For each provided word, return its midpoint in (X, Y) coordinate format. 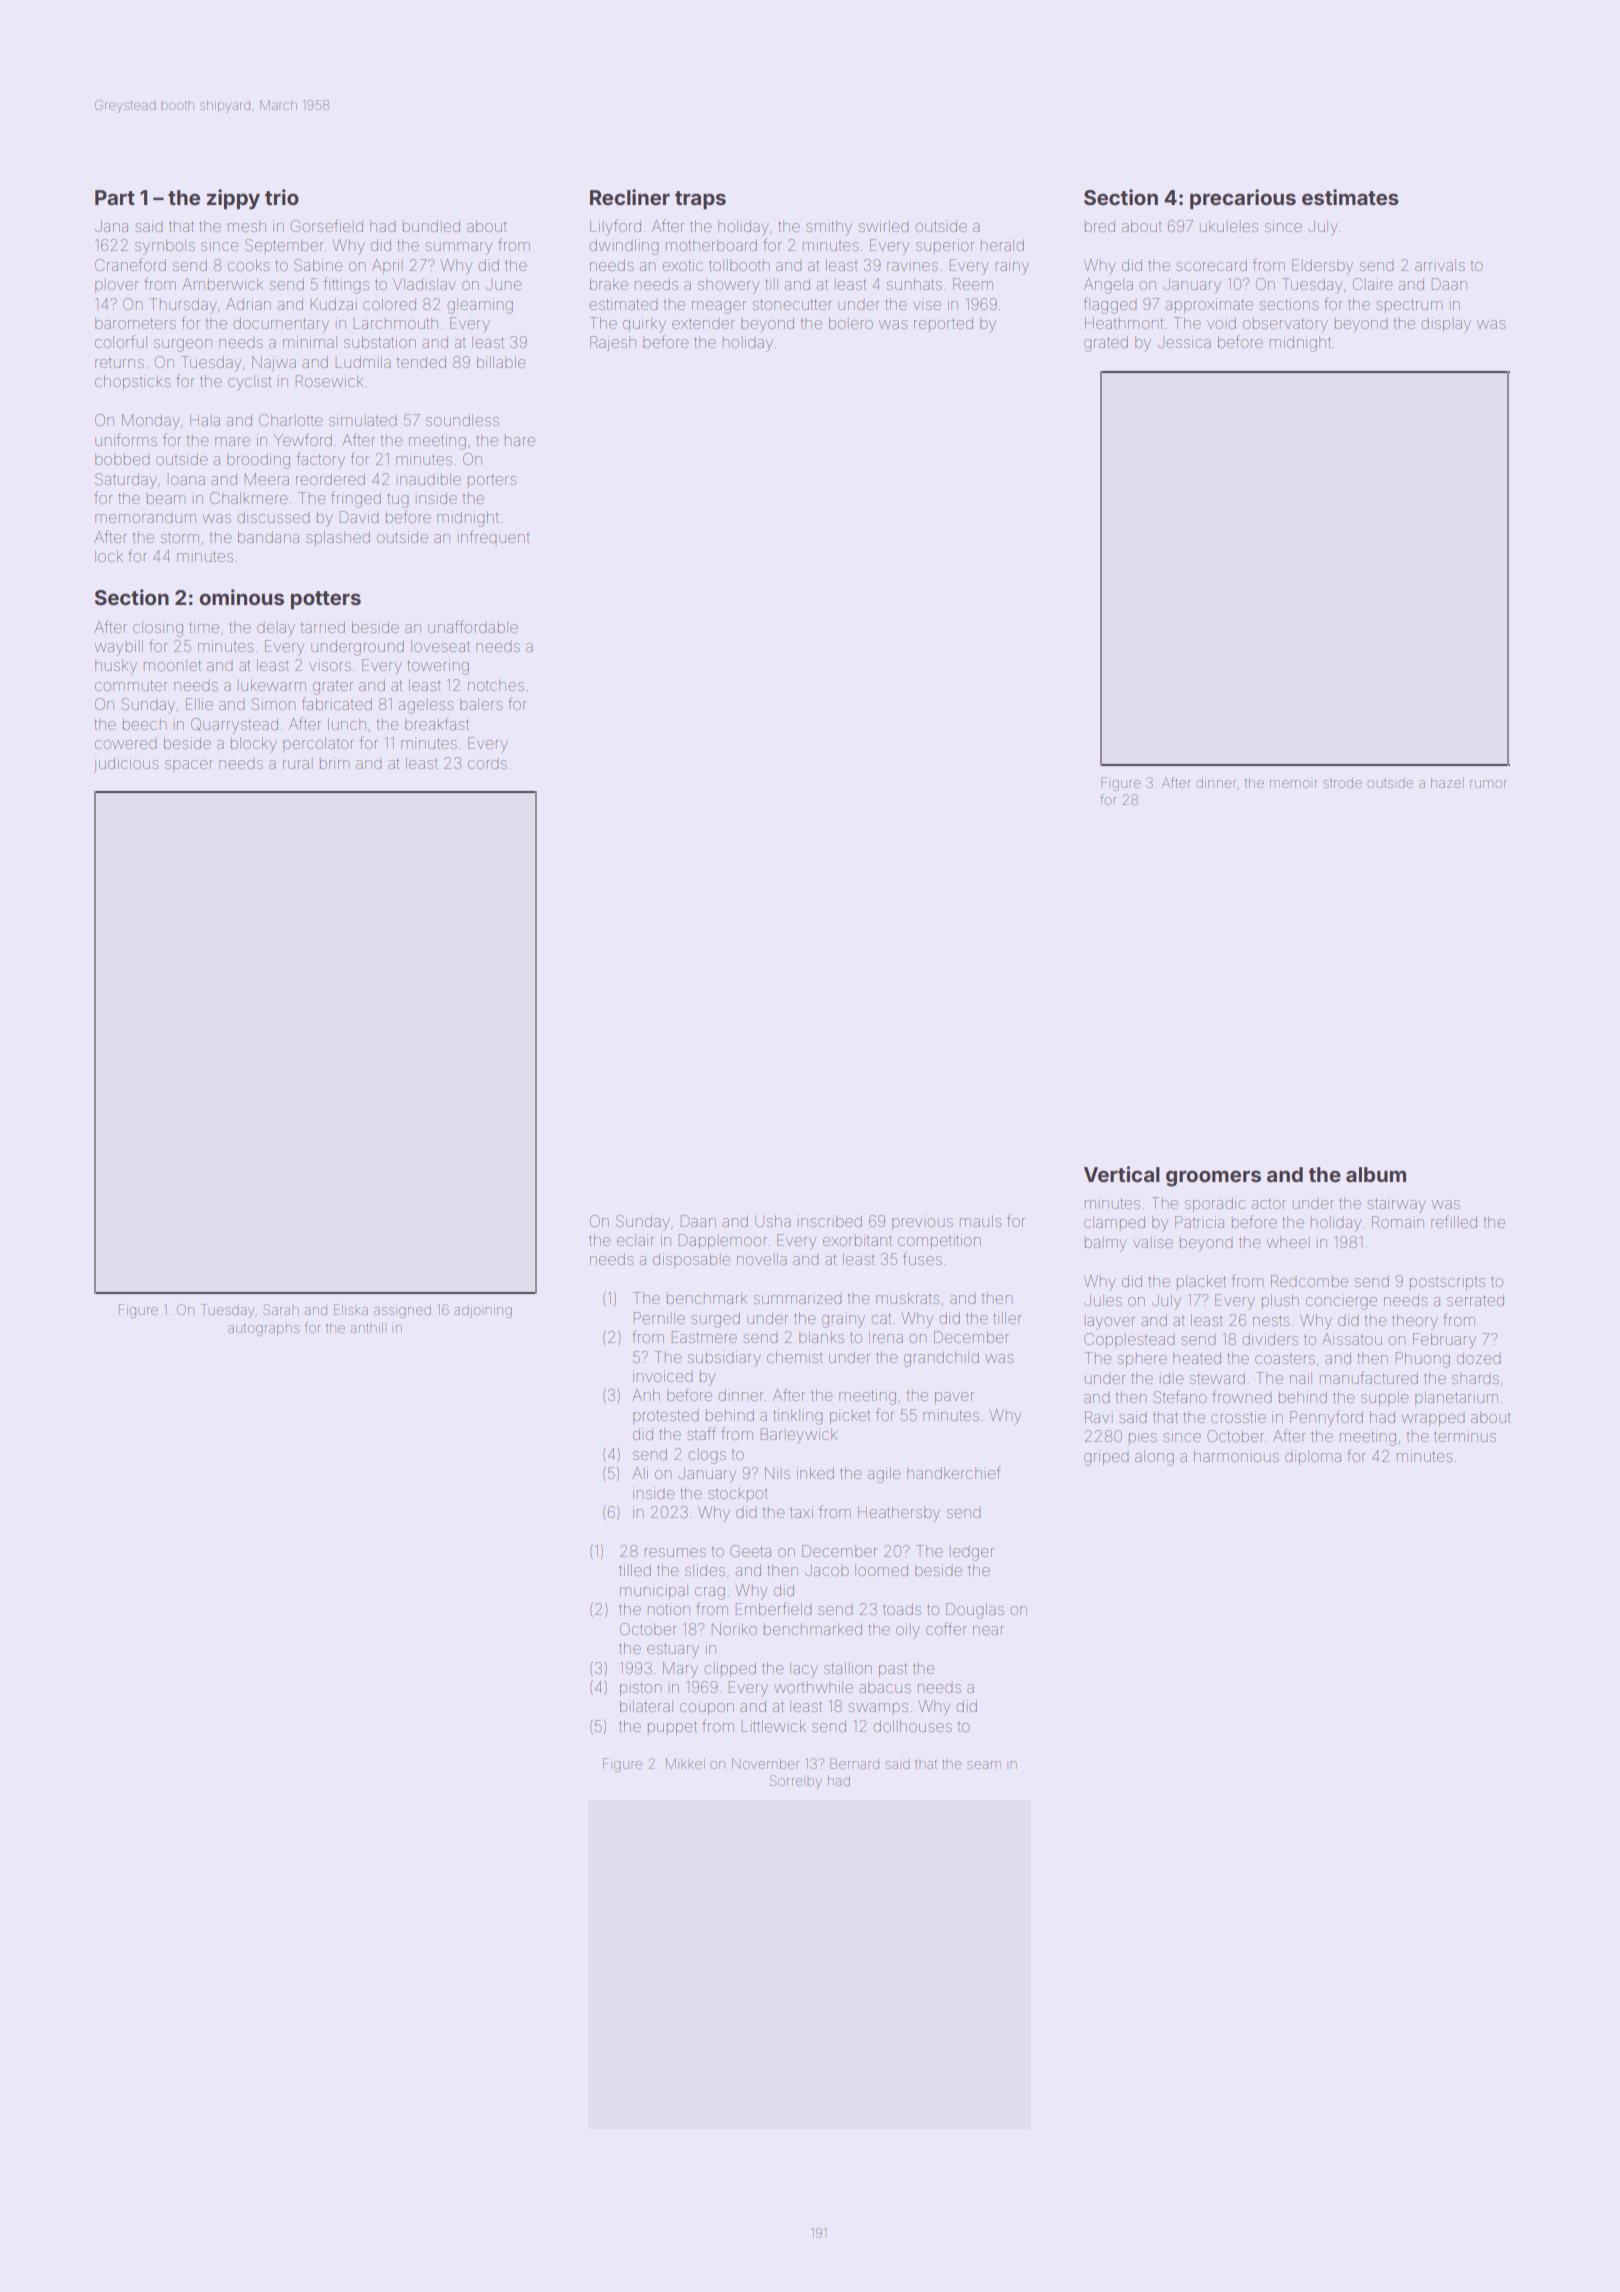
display (1446, 325)
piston (640, 1688)
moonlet (173, 665)
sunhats (914, 284)
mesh (247, 226)
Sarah (281, 1309)
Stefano (1180, 1396)
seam (984, 1765)
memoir (1294, 784)
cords (487, 764)
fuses (922, 1258)
